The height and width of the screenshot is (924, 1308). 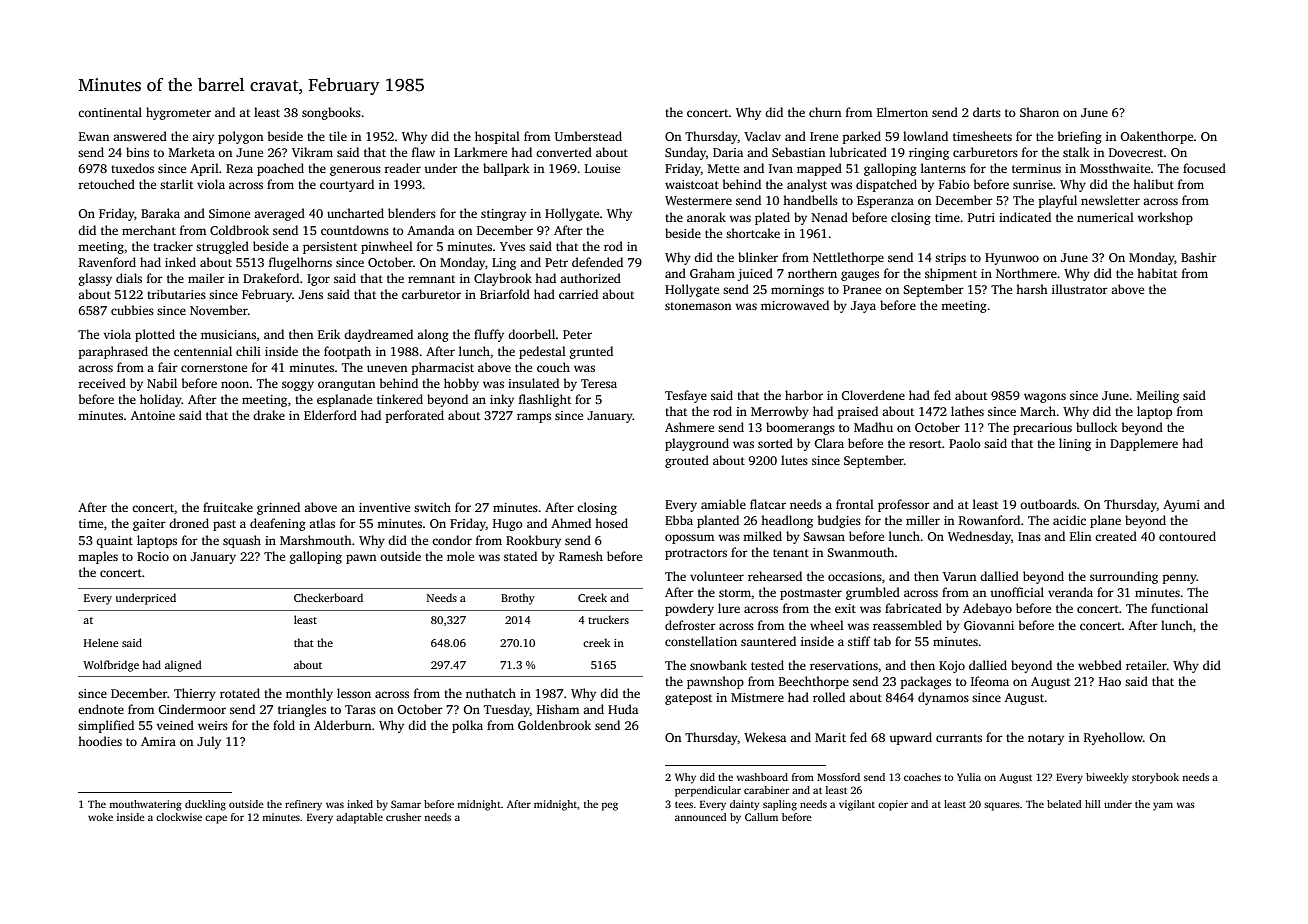 I want to click on Petr, so click(x=556, y=262).
